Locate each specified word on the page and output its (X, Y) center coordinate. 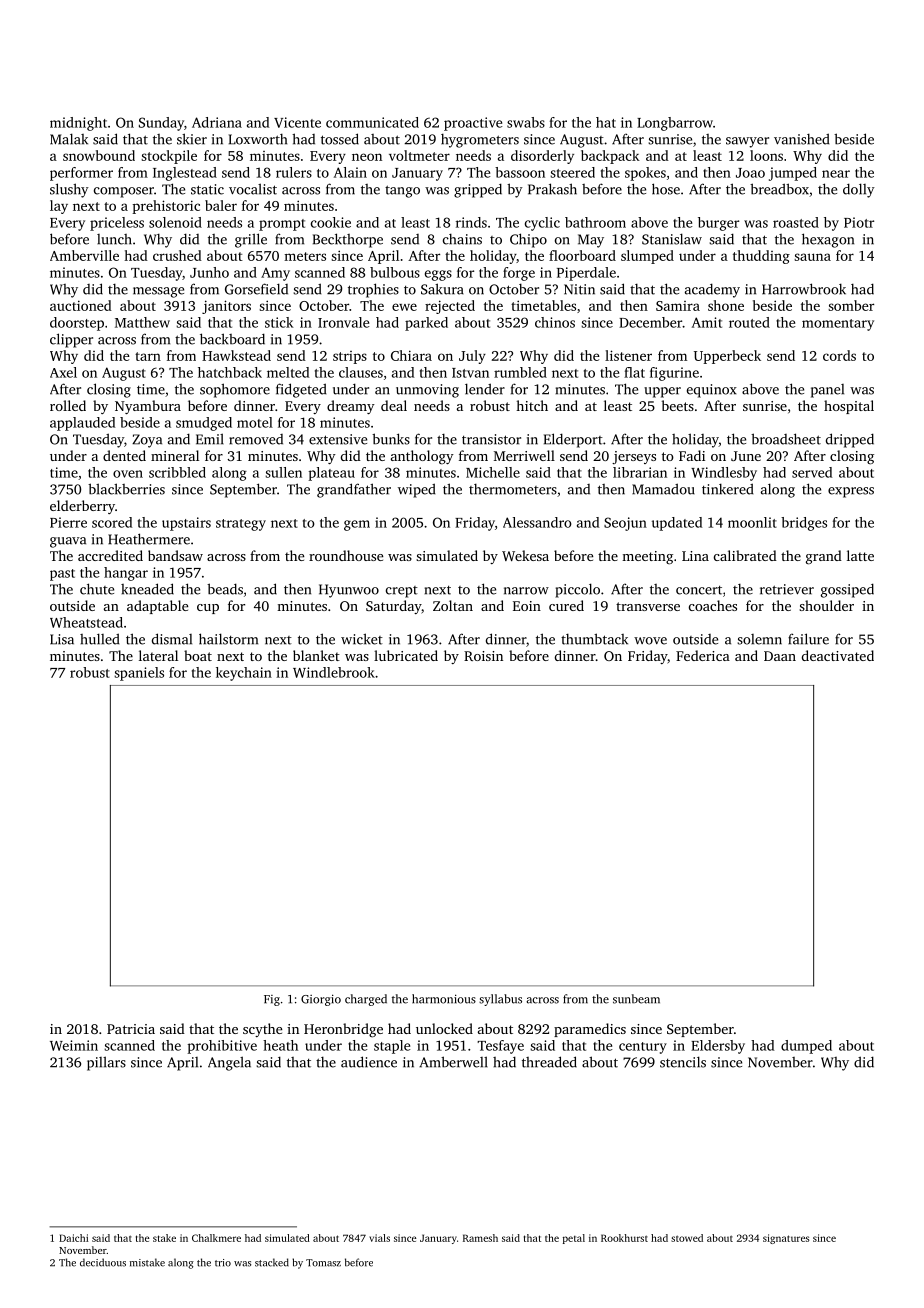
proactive (473, 124)
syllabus (500, 1000)
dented (124, 455)
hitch (532, 405)
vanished (802, 139)
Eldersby (718, 1047)
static (207, 189)
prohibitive (222, 1047)
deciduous (103, 1262)
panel (827, 391)
